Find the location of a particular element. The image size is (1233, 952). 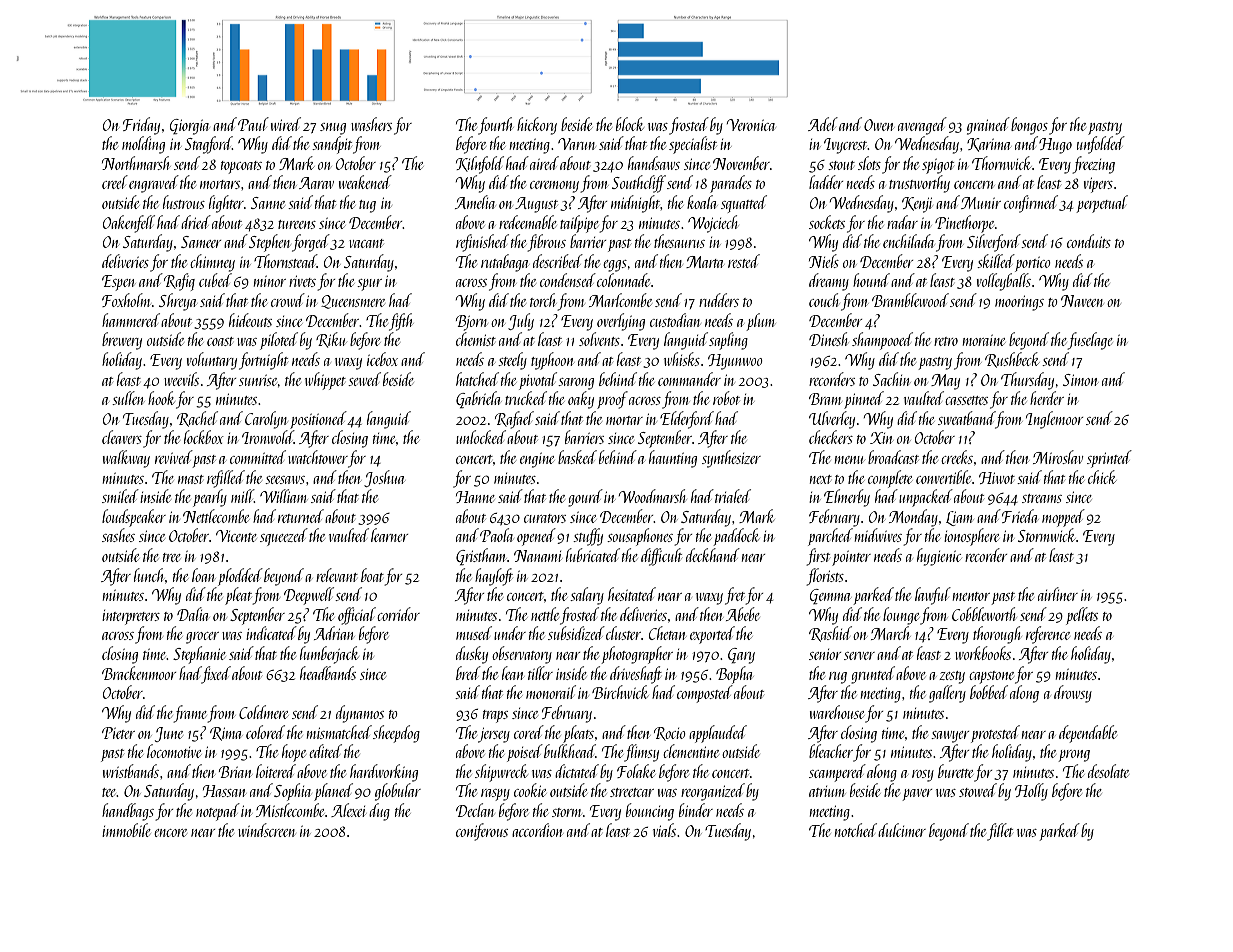

fourth is located at coordinates (495, 126).
